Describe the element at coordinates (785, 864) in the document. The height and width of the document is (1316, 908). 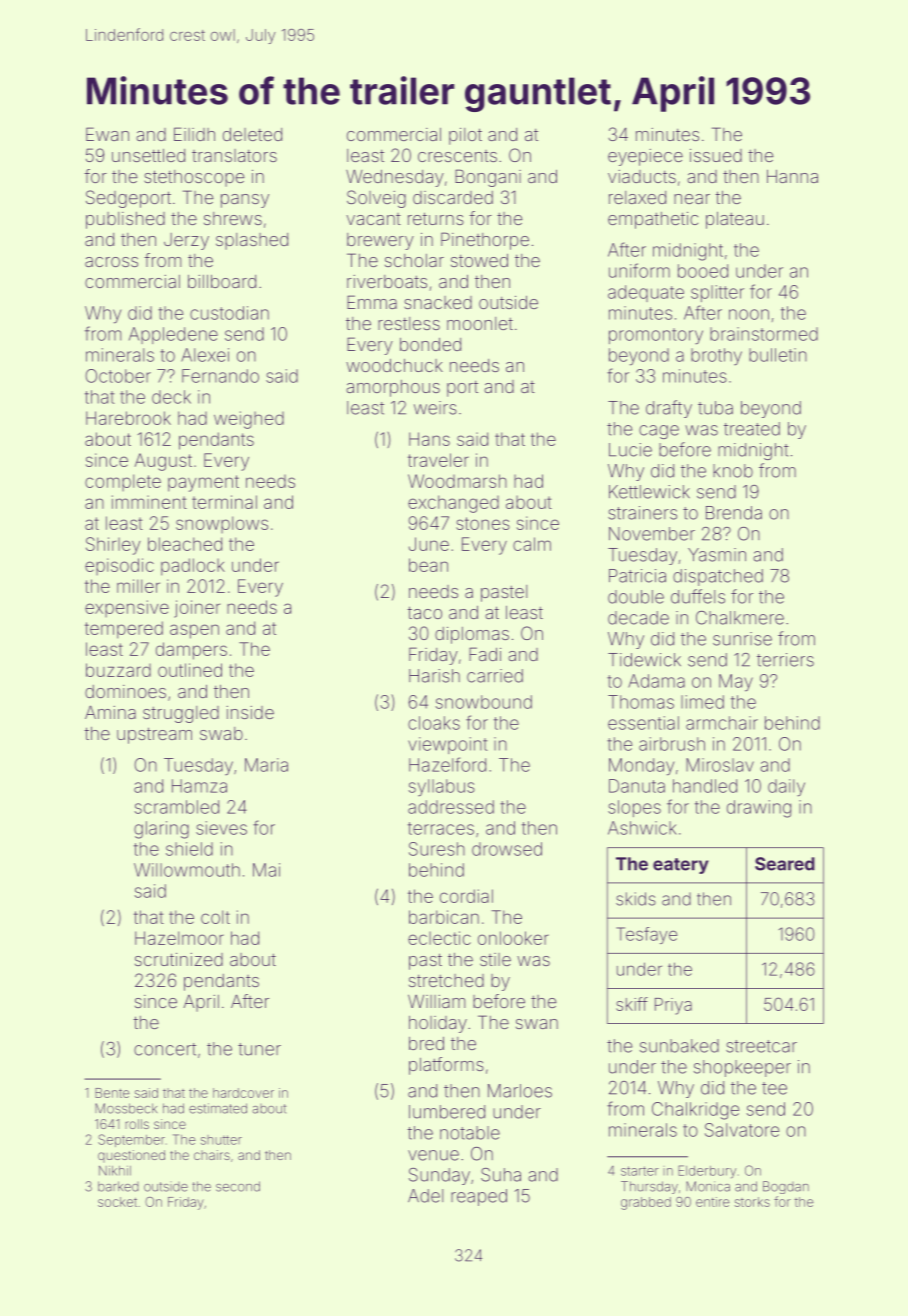
I see `Seared` at that location.
